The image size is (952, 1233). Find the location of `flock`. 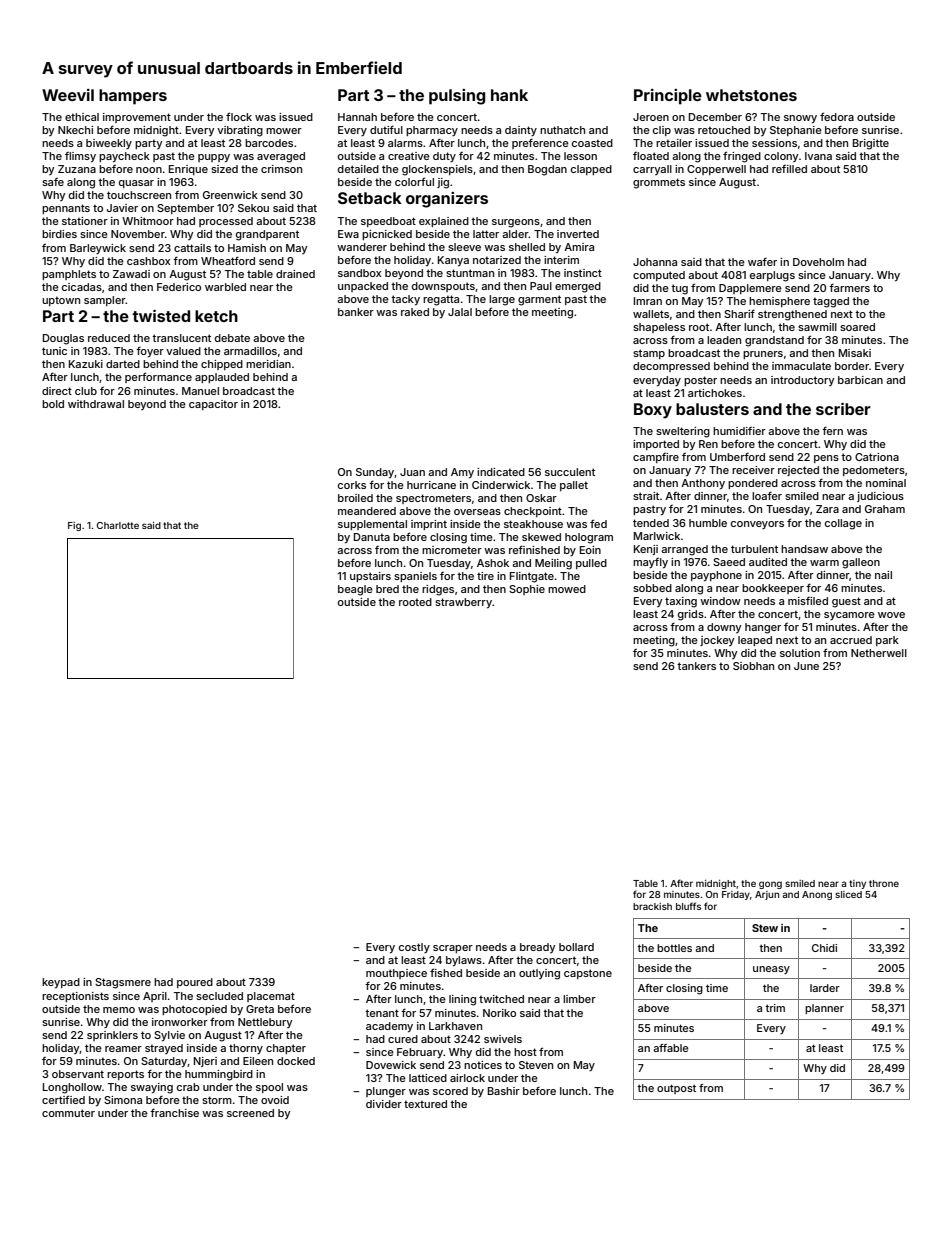

flock is located at coordinates (239, 116).
